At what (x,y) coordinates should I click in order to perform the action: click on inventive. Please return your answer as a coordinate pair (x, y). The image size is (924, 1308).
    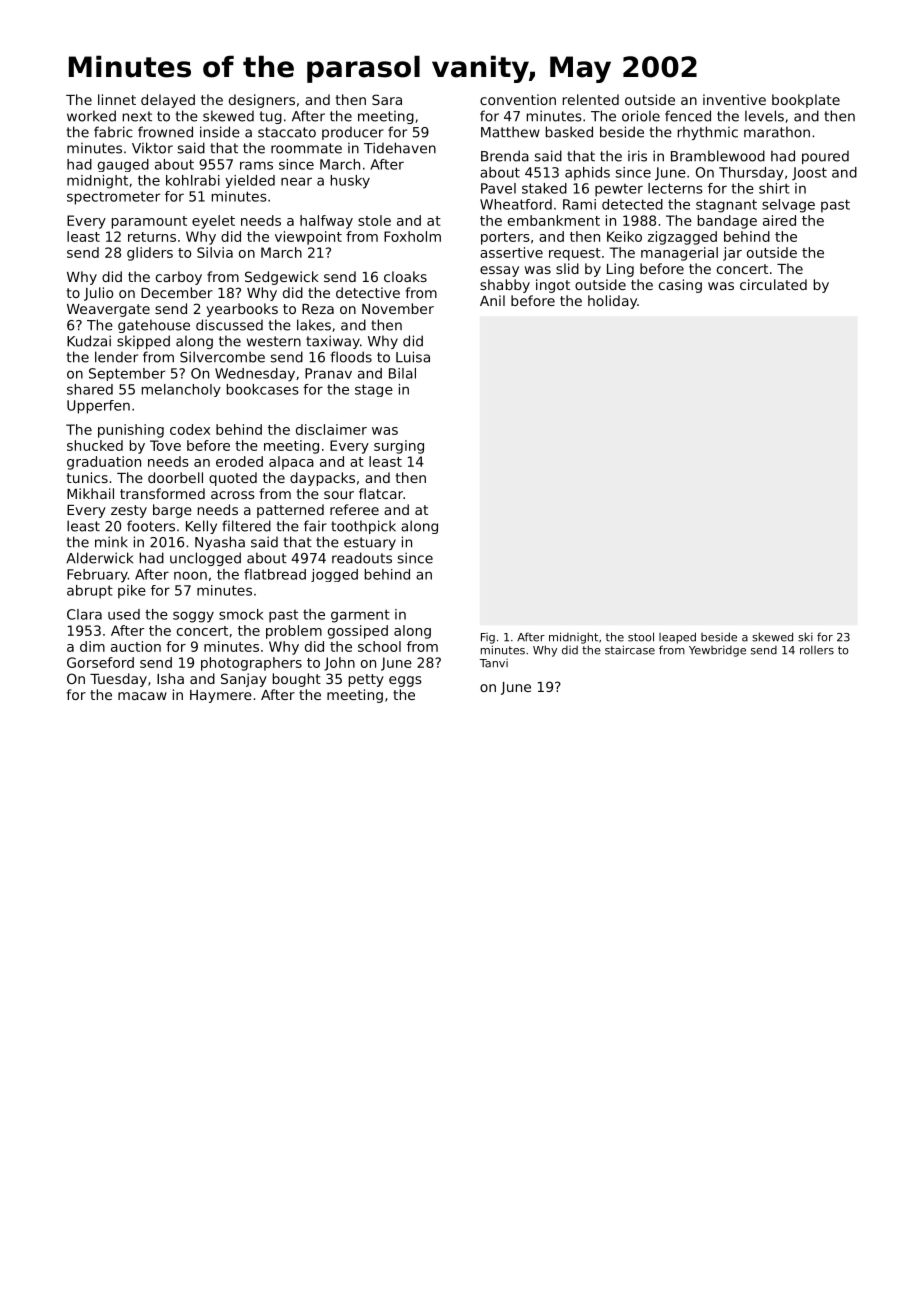
    Looking at the image, I should click on (734, 99).
